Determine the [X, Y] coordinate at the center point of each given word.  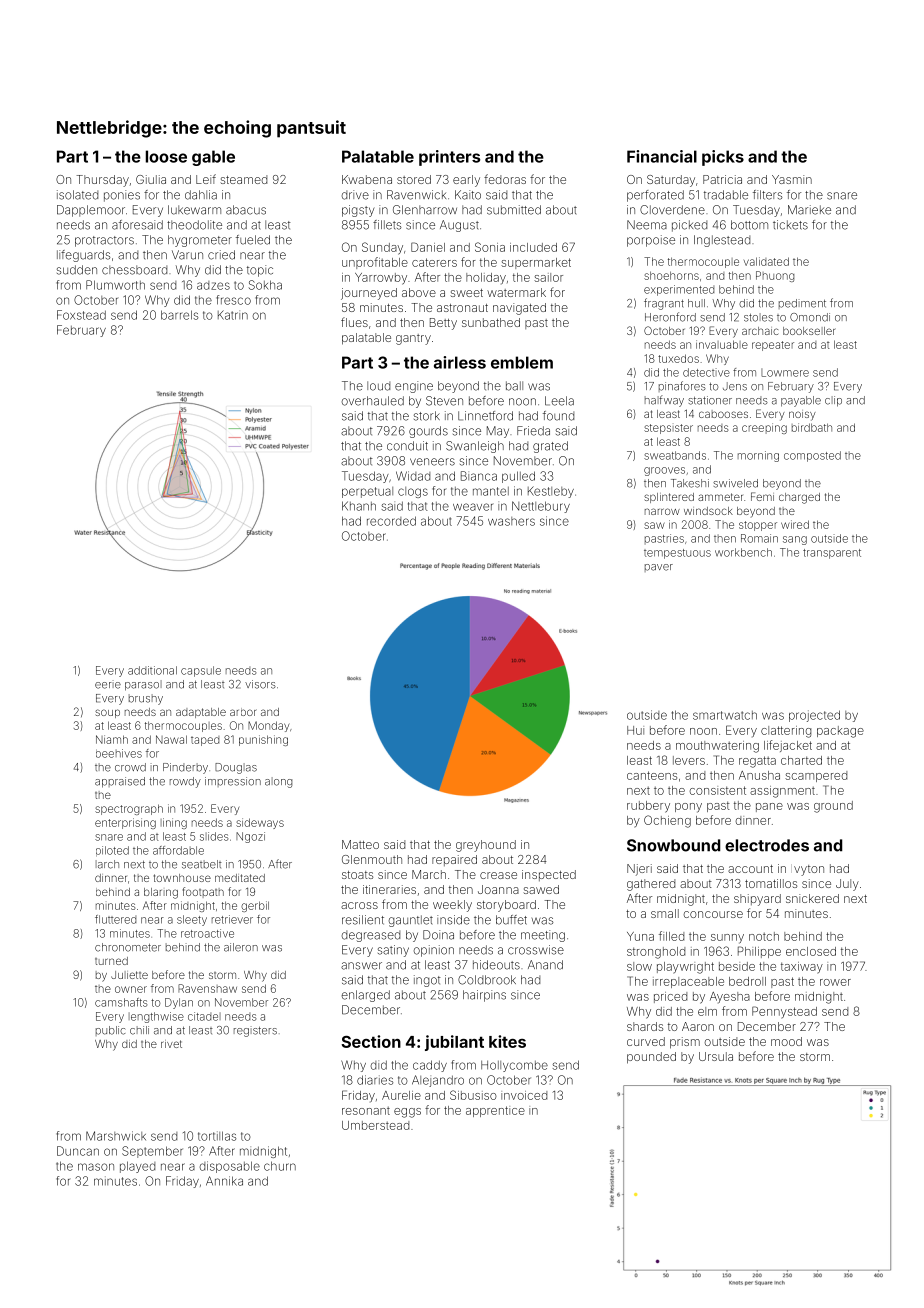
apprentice [495, 1111]
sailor [548, 277]
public [110, 1031]
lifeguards [83, 256]
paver [659, 568]
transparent [832, 554]
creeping [764, 428]
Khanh [359, 506]
